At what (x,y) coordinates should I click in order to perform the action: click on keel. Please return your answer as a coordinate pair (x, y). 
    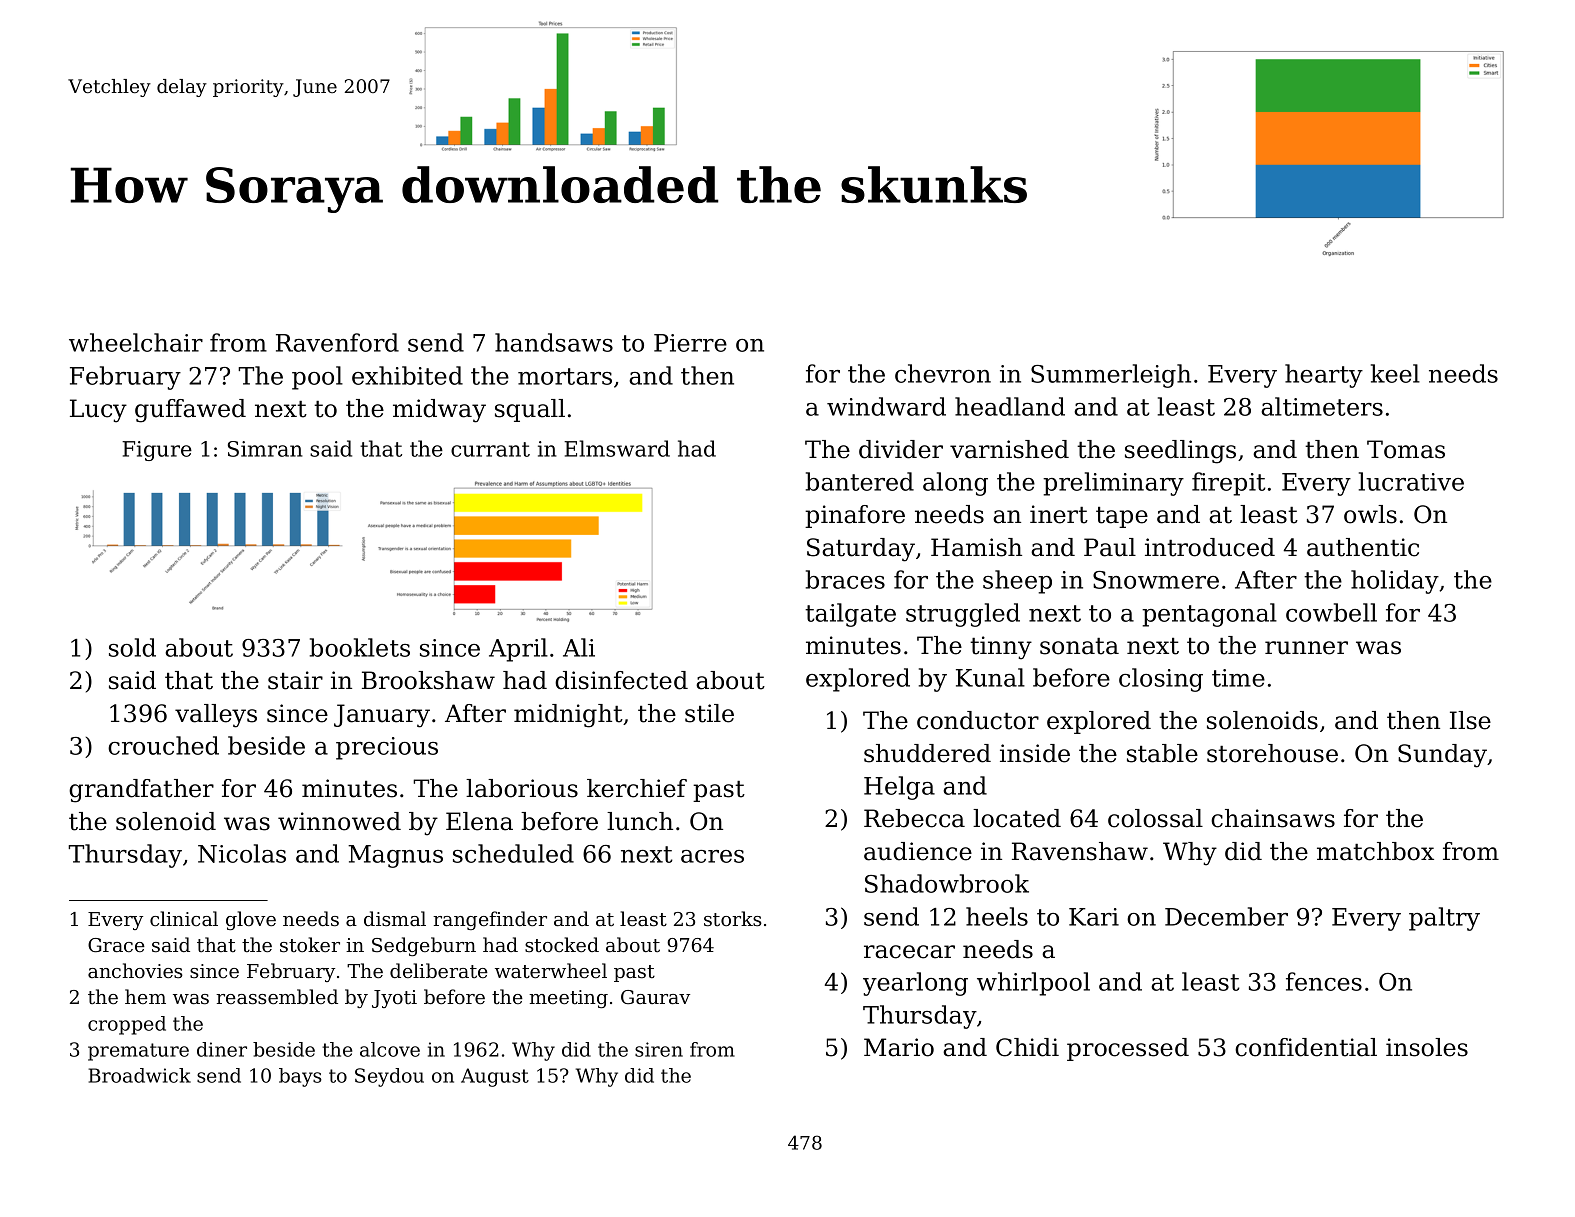
    Looking at the image, I should click on (1395, 373).
